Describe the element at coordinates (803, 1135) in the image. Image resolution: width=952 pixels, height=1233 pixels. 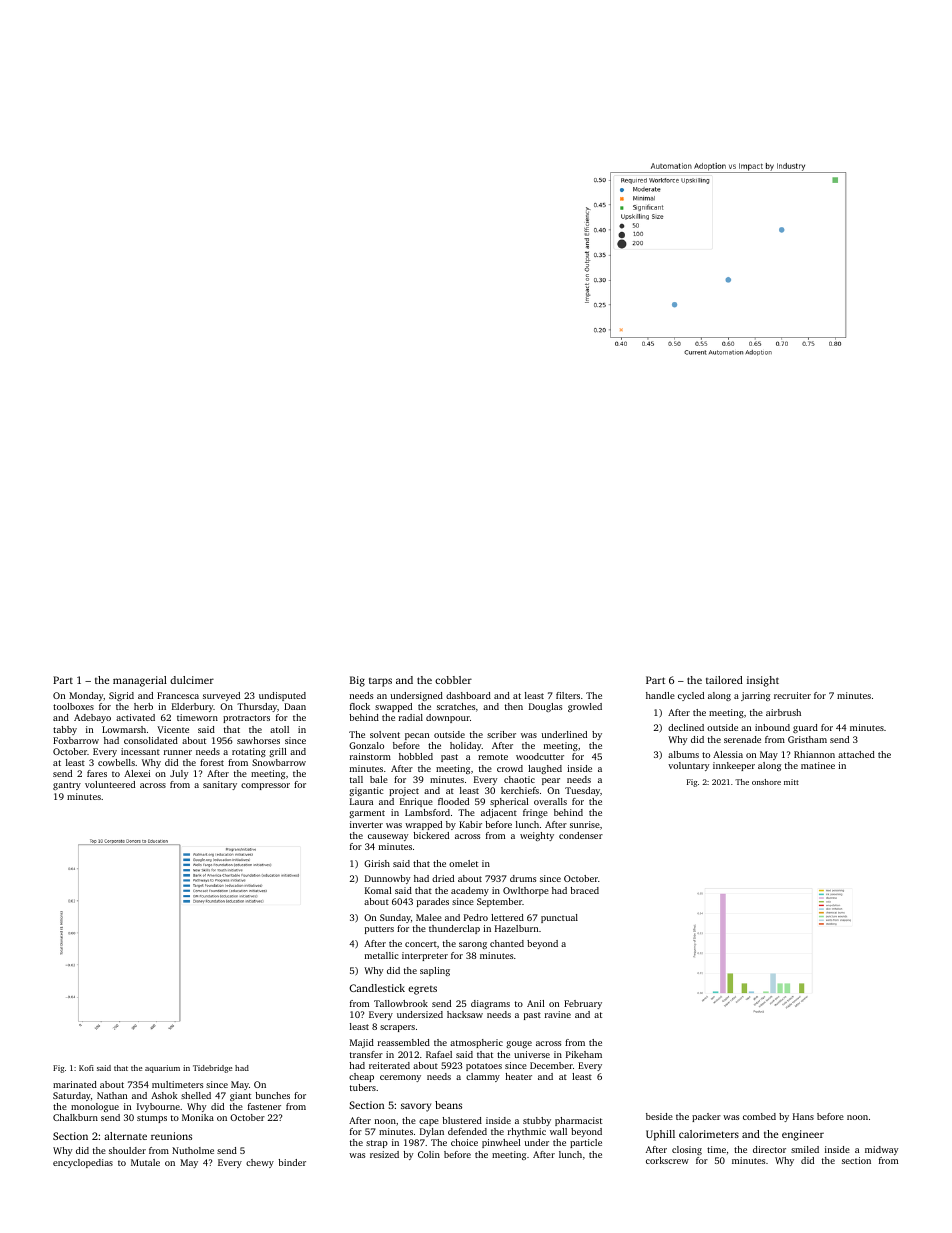
I see `engineer` at that location.
